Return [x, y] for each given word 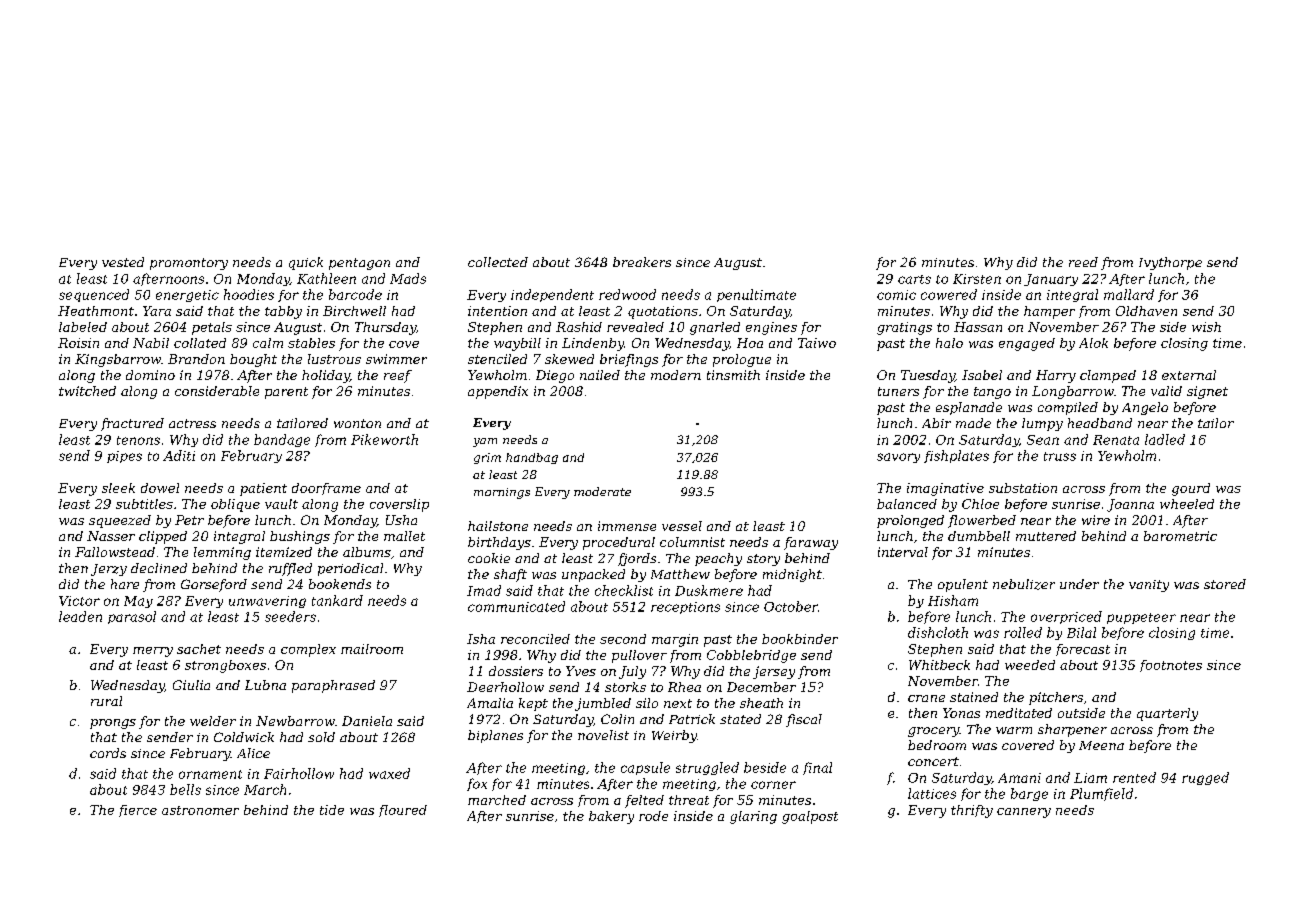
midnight [792, 575]
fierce [138, 811]
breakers [642, 262]
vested [123, 262]
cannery [1024, 813]
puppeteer [1141, 618]
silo [647, 703]
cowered [949, 294]
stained [974, 697]
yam [485, 442]
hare [125, 584]
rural [106, 701]
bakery [611, 817]
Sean [1043, 440]
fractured [132, 424]
